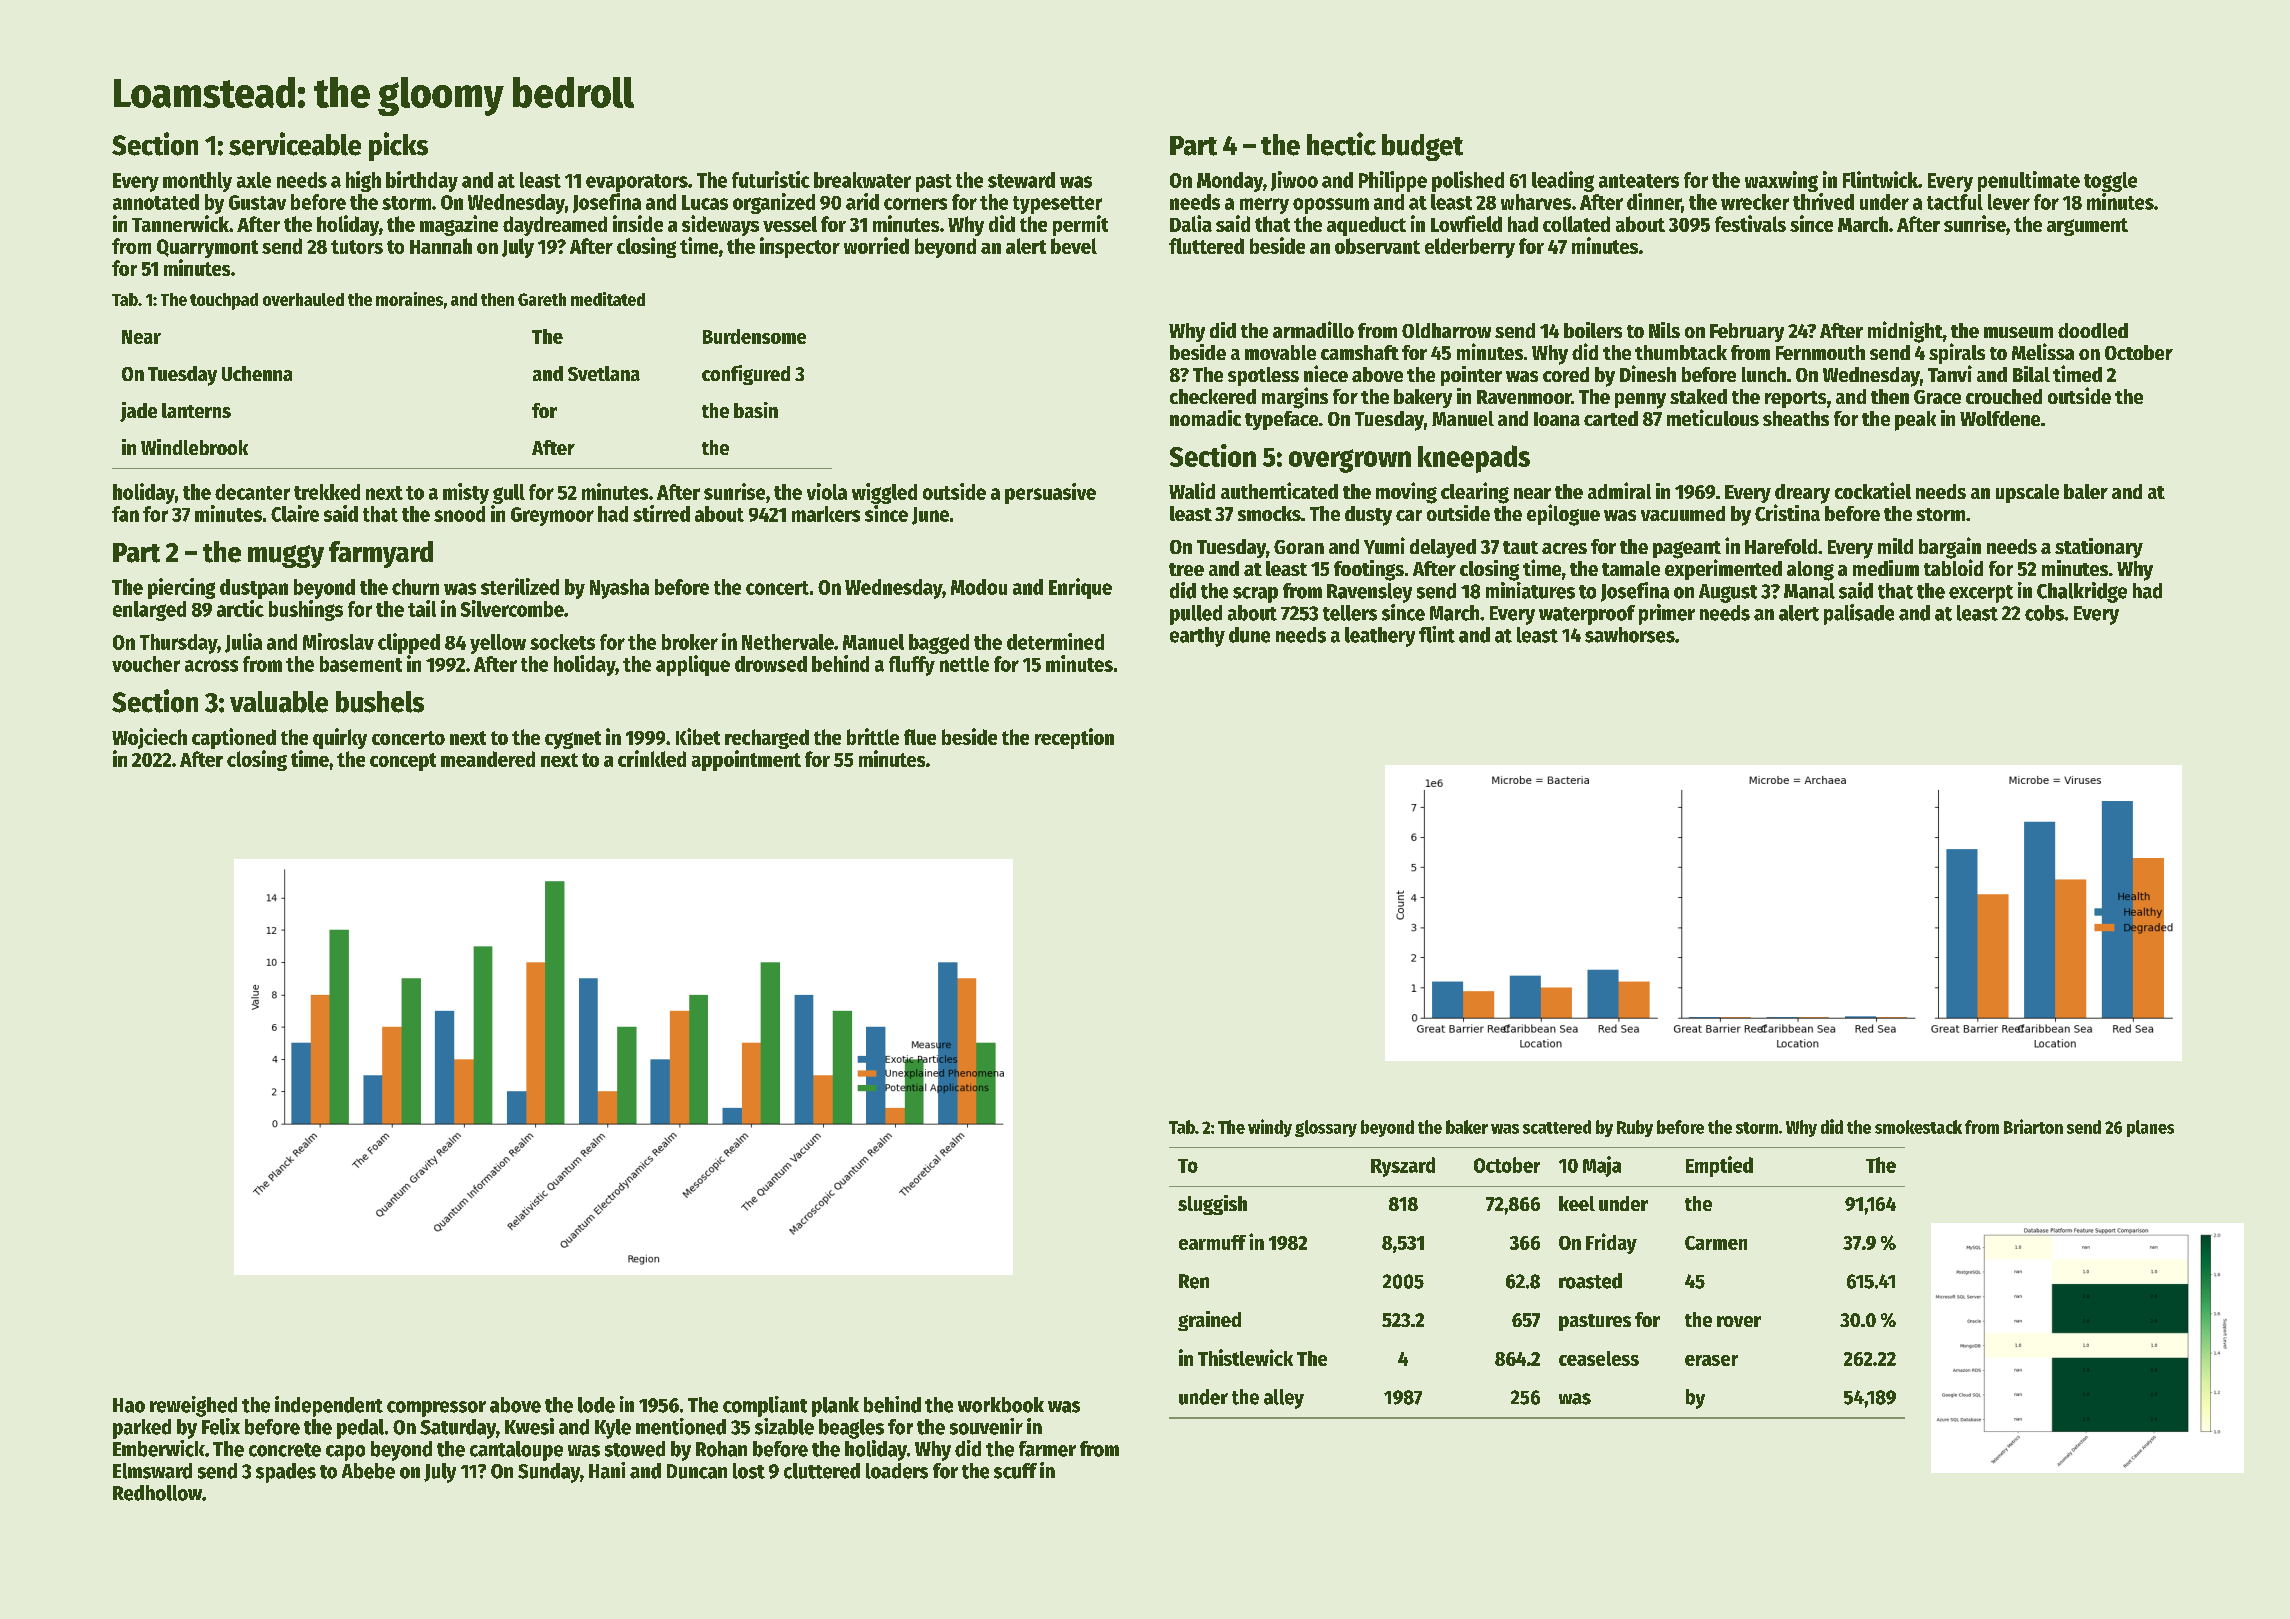 The width and height of the document is (2290, 1619). What do you see at coordinates (562, 642) in the document?
I see `sockets` at bounding box center [562, 642].
